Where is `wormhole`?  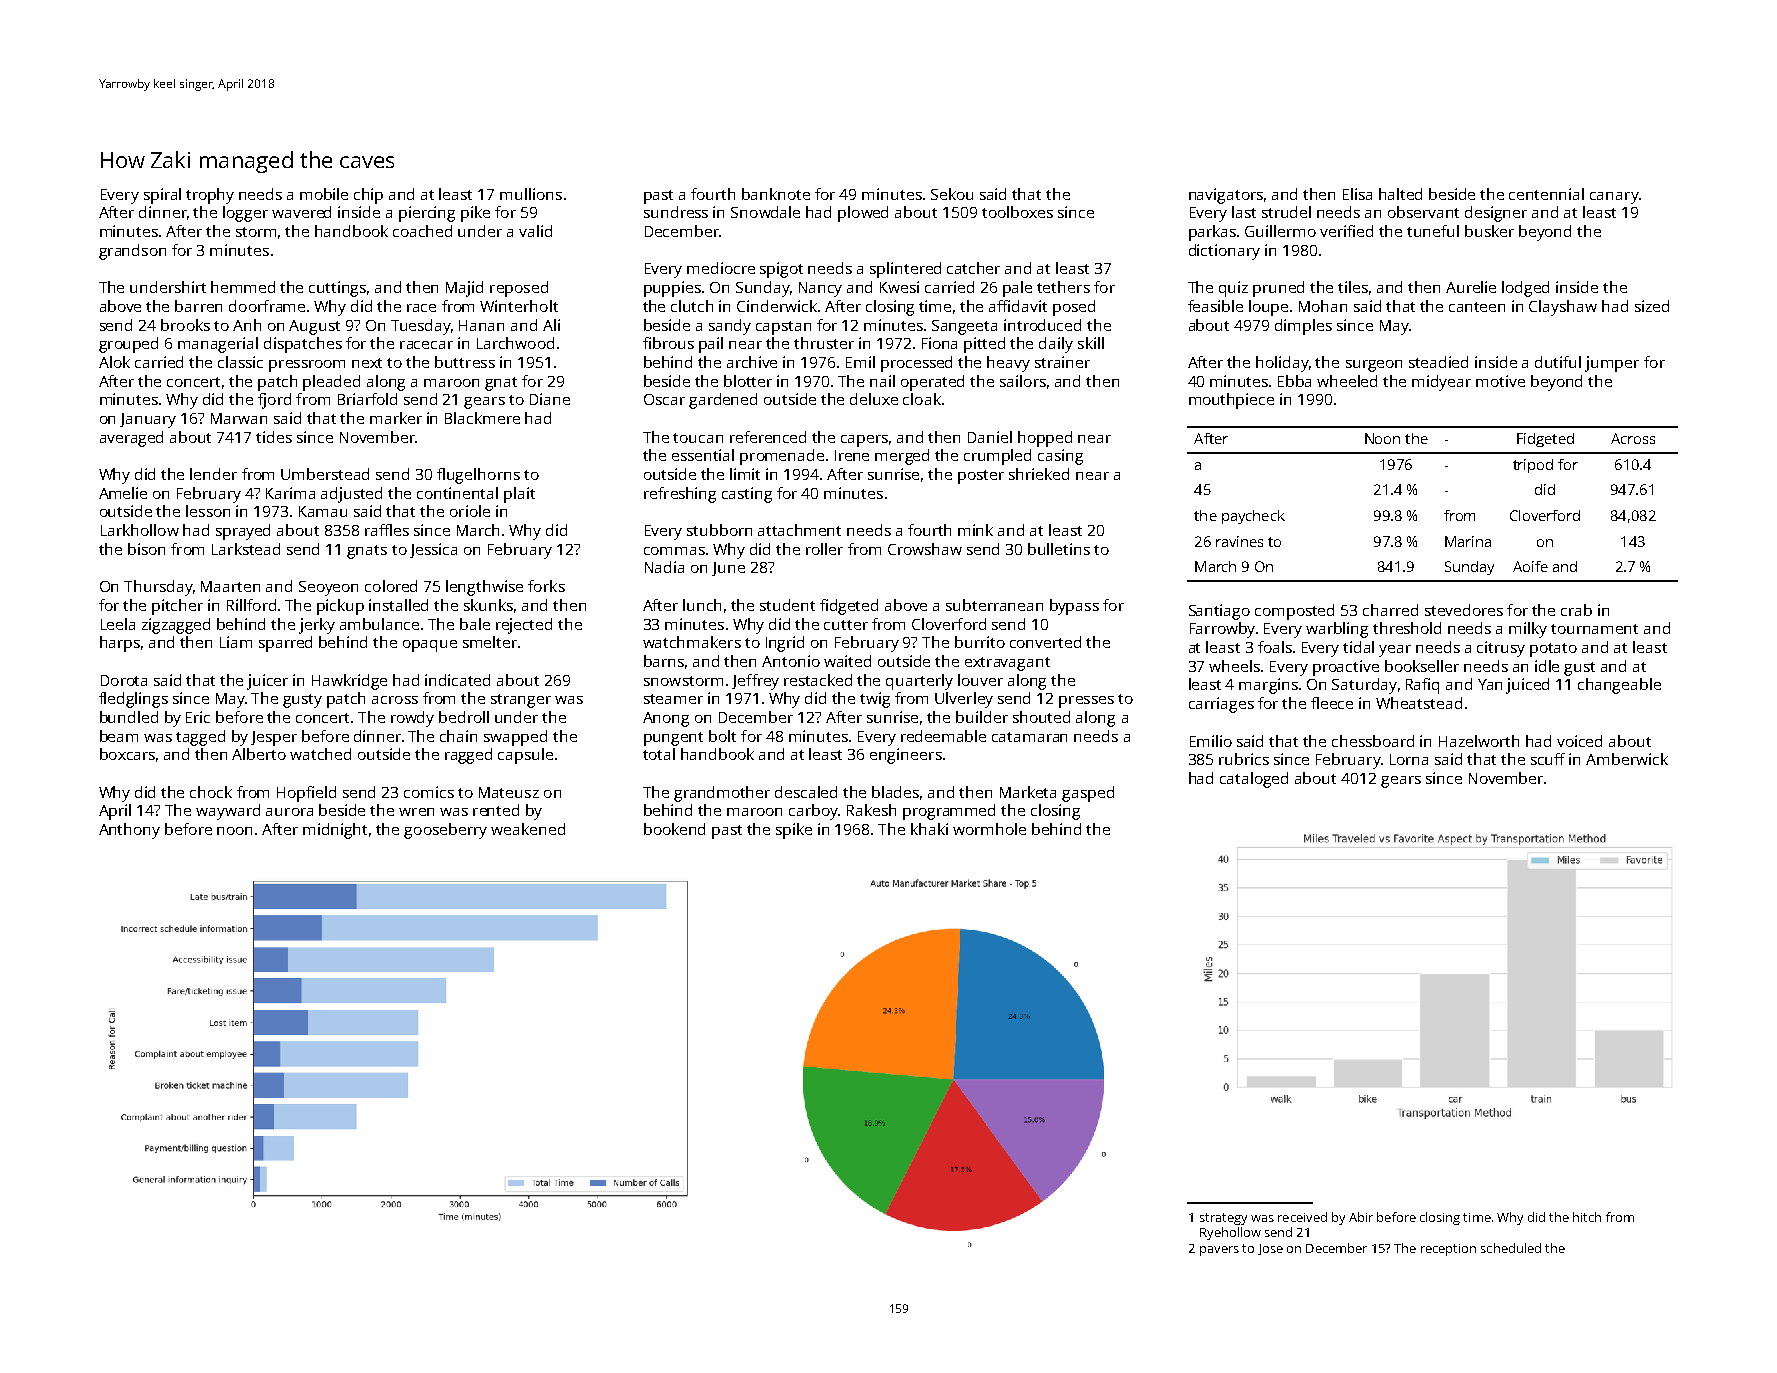 wormhole is located at coordinates (989, 829).
